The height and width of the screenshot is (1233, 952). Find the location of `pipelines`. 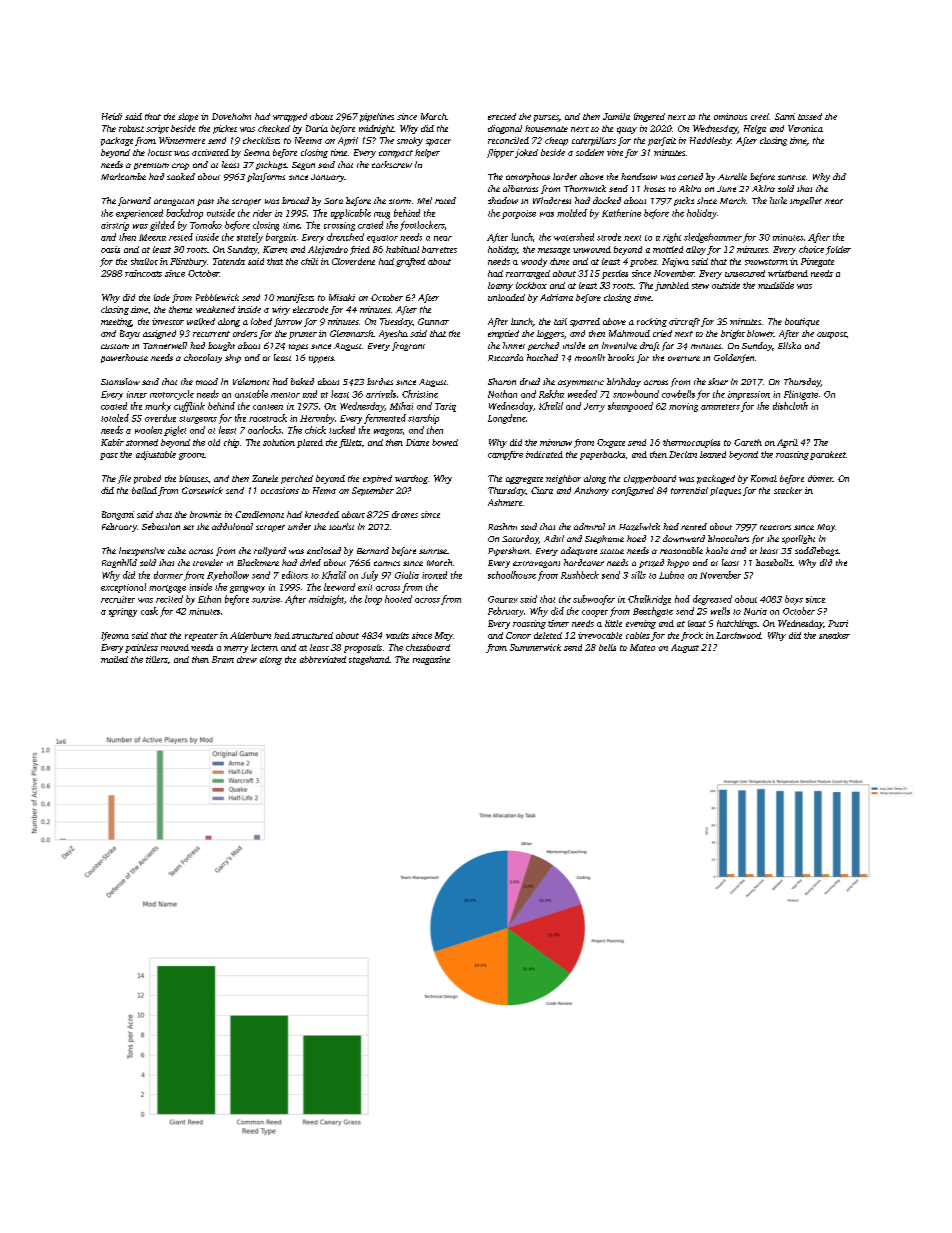

pipelines is located at coordinates (377, 117).
